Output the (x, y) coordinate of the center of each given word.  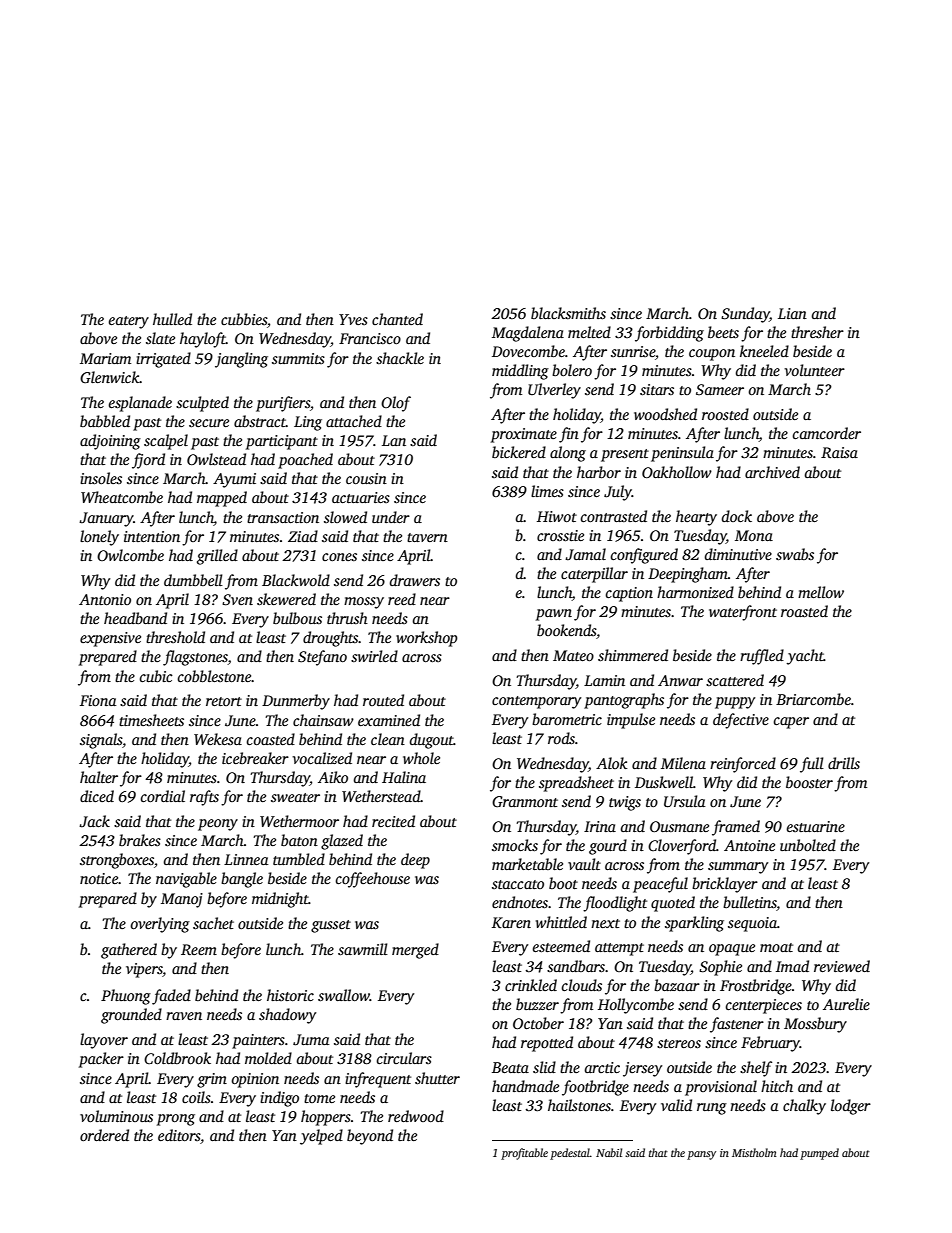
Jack (94, 821)
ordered (104, 1135)
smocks (515, 845)
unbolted (808, 845)
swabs (795, 554)
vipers (144, 970)
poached (305, 461)
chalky (804, 1107)
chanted (397, 319)
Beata (510, 1067)
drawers (415, 580)
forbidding (669, 334)
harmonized (695, 592)
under (391, 517)
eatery (129, 322)
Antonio (105, 599)
